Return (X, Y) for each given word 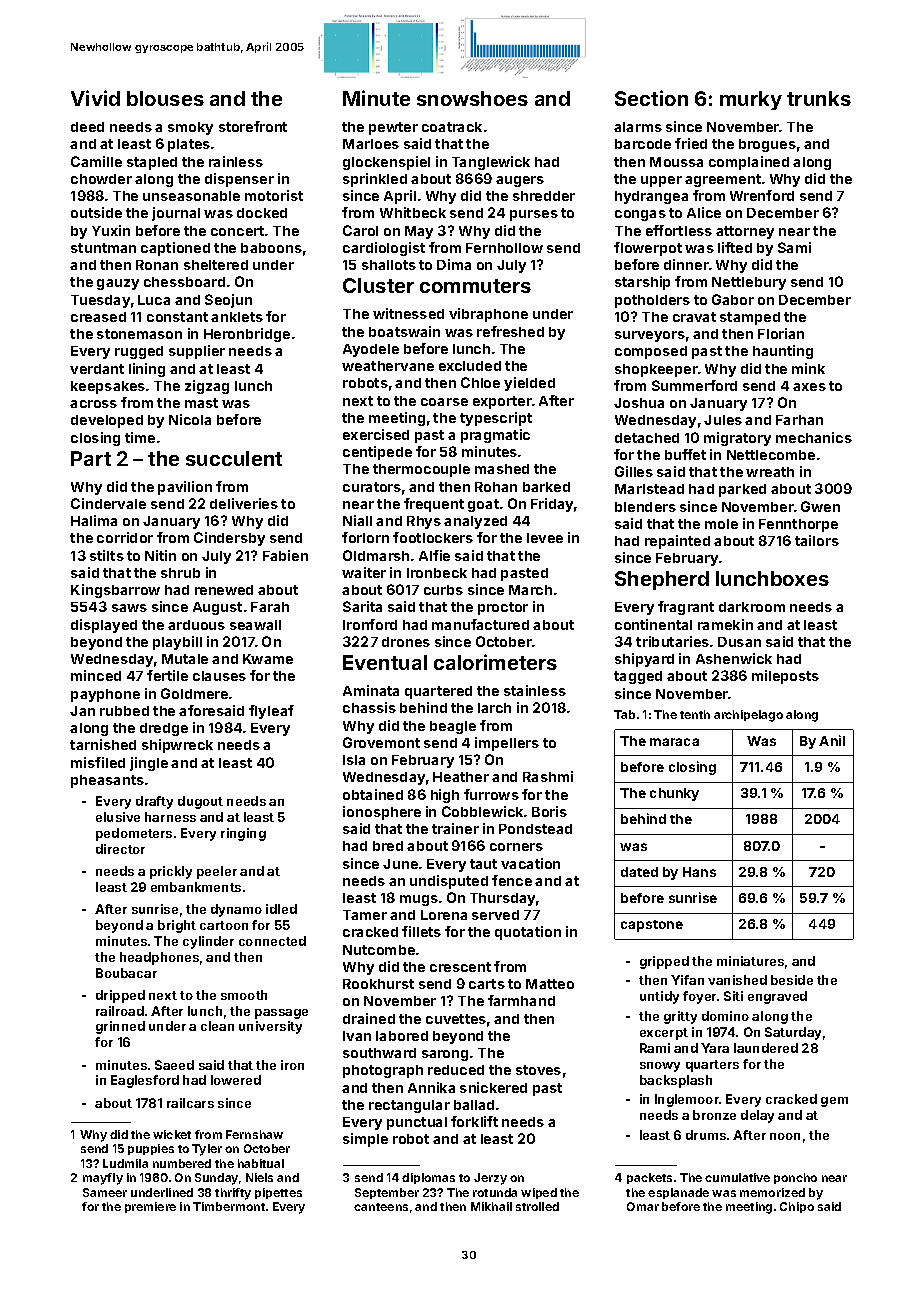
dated (639, 872)
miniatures (750, 961)
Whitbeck (413, 212)
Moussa (676, 162)
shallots (389, 265)
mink (808, 368)
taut (483, 864)
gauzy (118, 284)
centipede (377, 453)
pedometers (134, 834)
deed (87, 127)
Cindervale (108, 503)
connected (272, 941)
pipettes (278, 1193)
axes (809, 387)
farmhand (521, 1000)
